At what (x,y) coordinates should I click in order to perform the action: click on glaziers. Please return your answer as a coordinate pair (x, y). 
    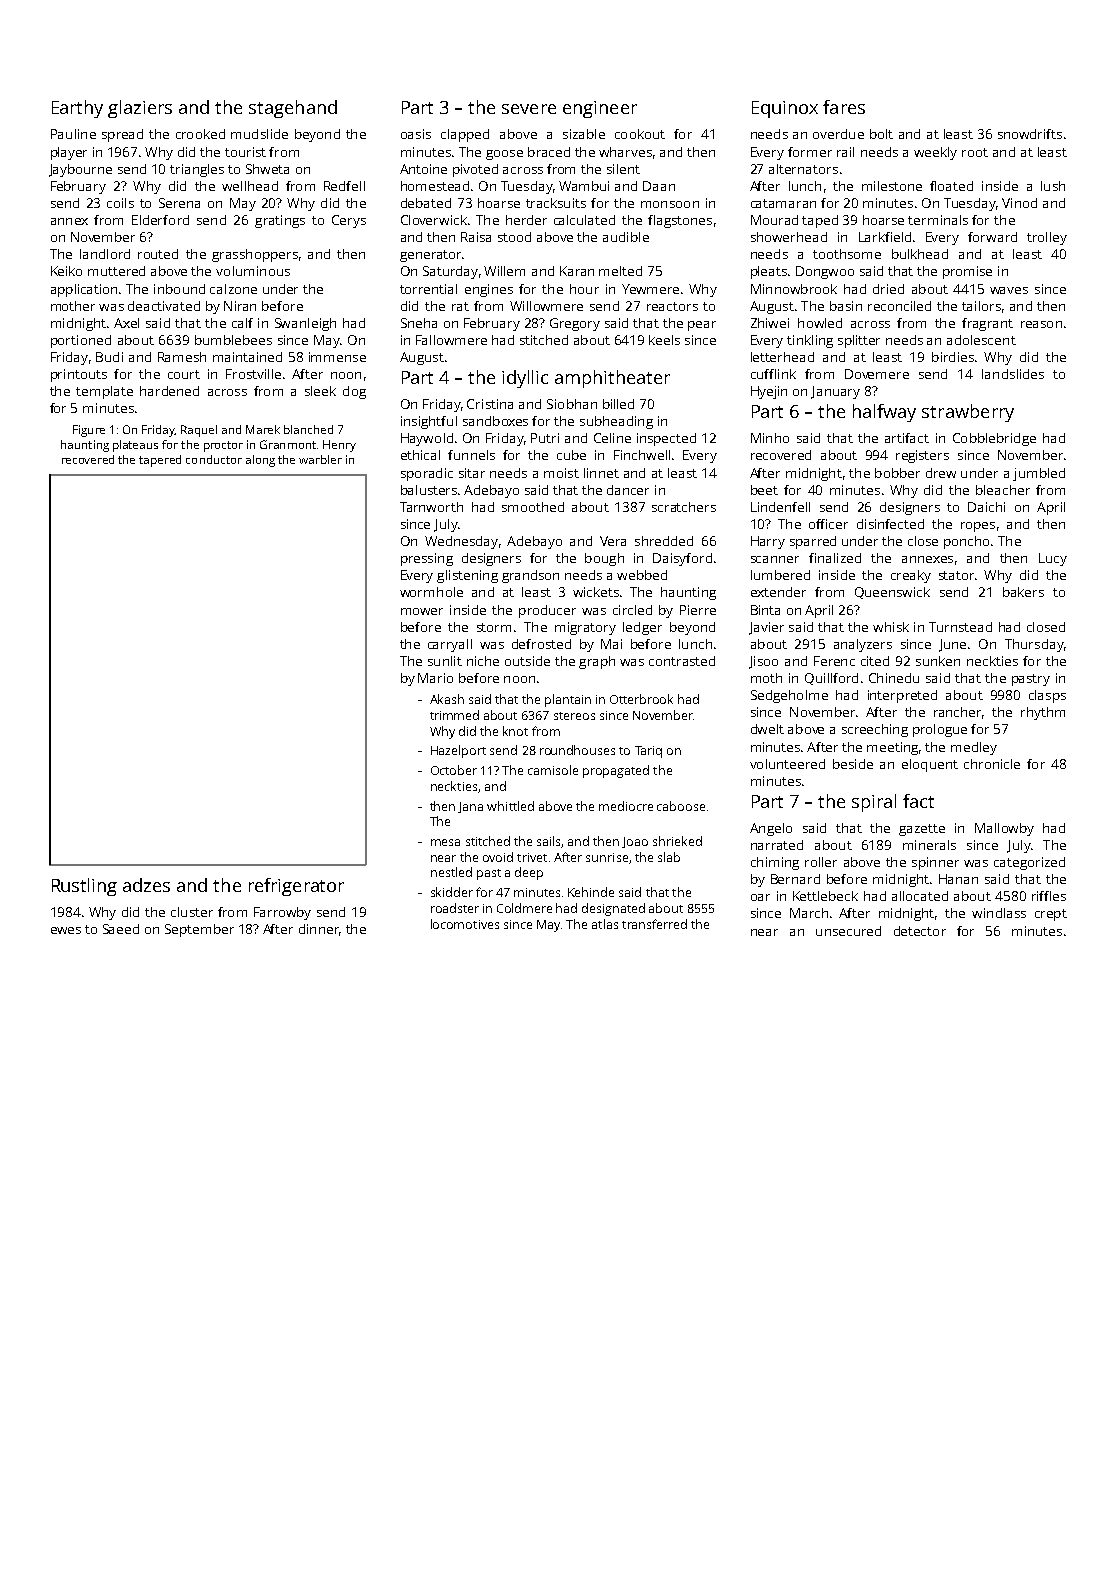
    Looking at the image, I should click on (140, 109).
